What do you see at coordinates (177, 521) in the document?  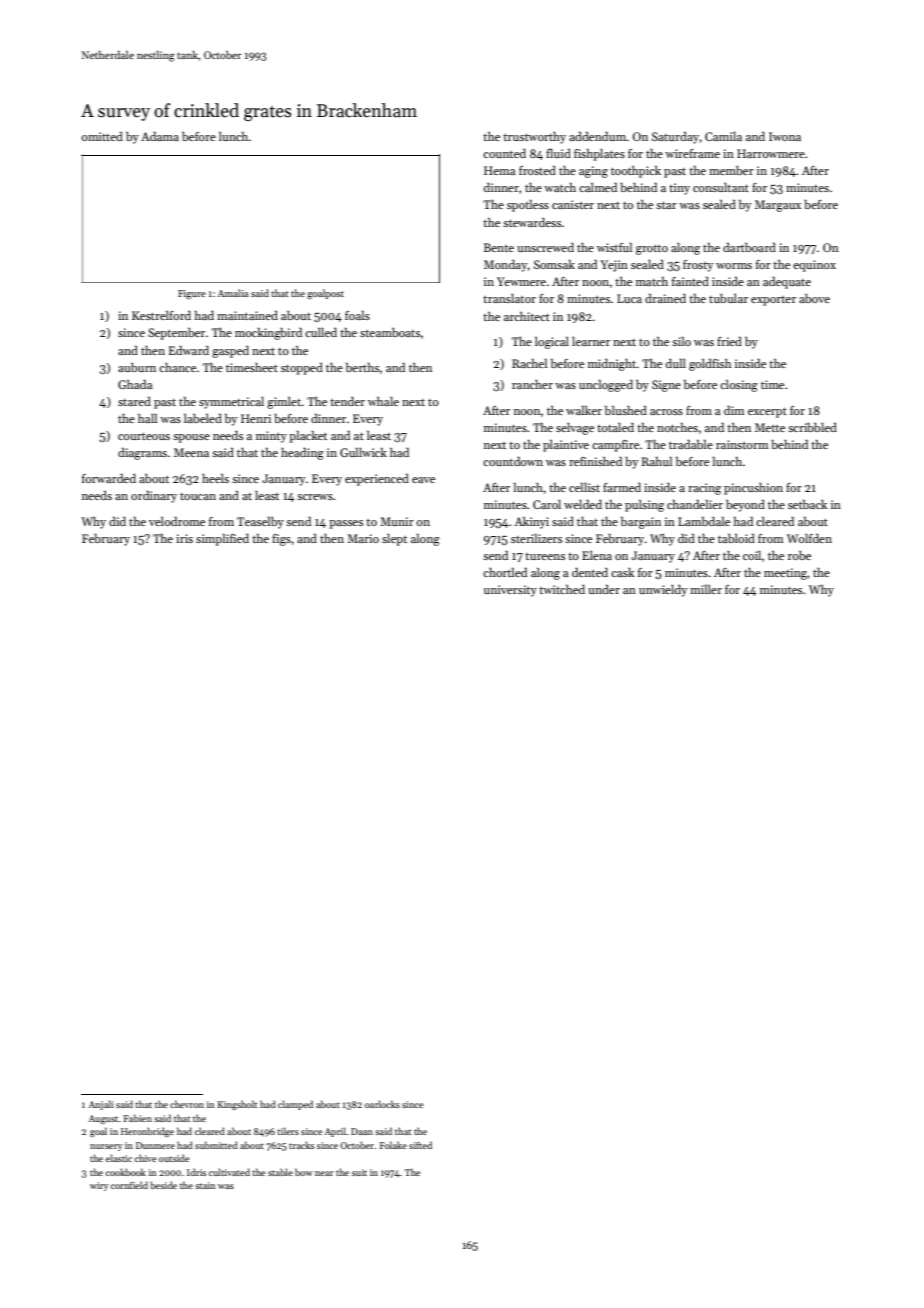 I see `velodrome` at bounding box center [177, 521].
